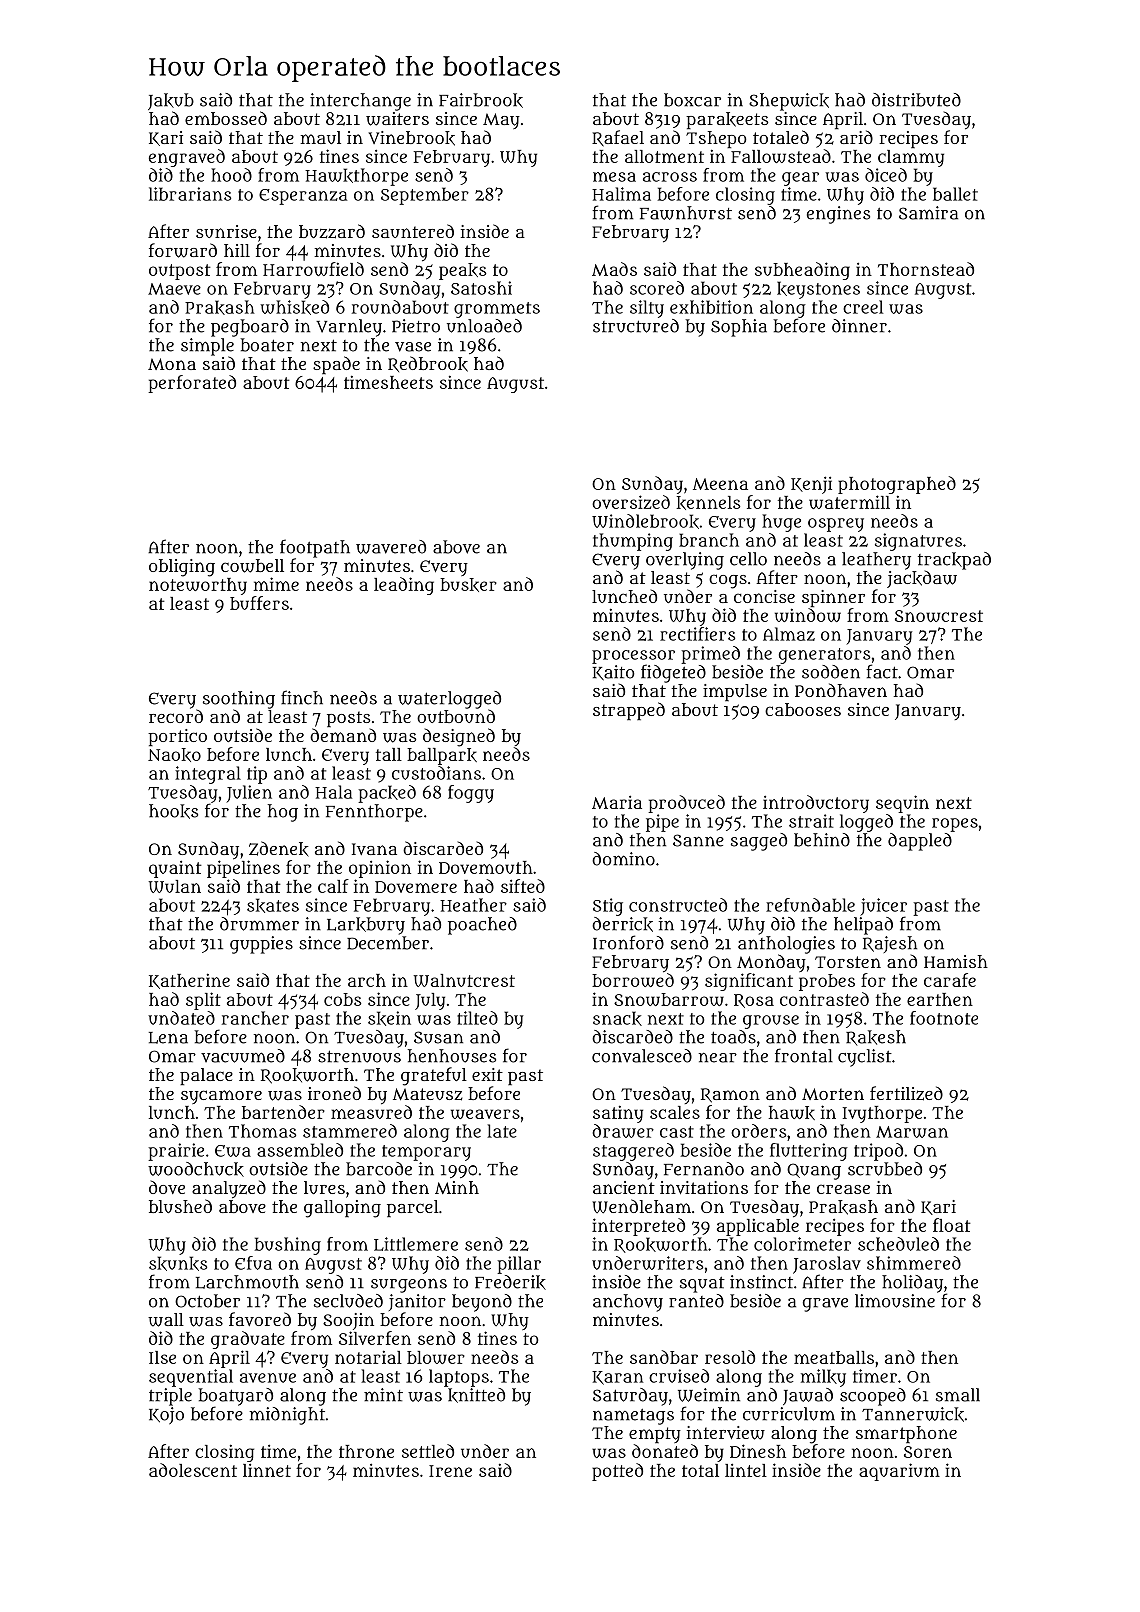  I want to click on boater, so click(267, 345).
